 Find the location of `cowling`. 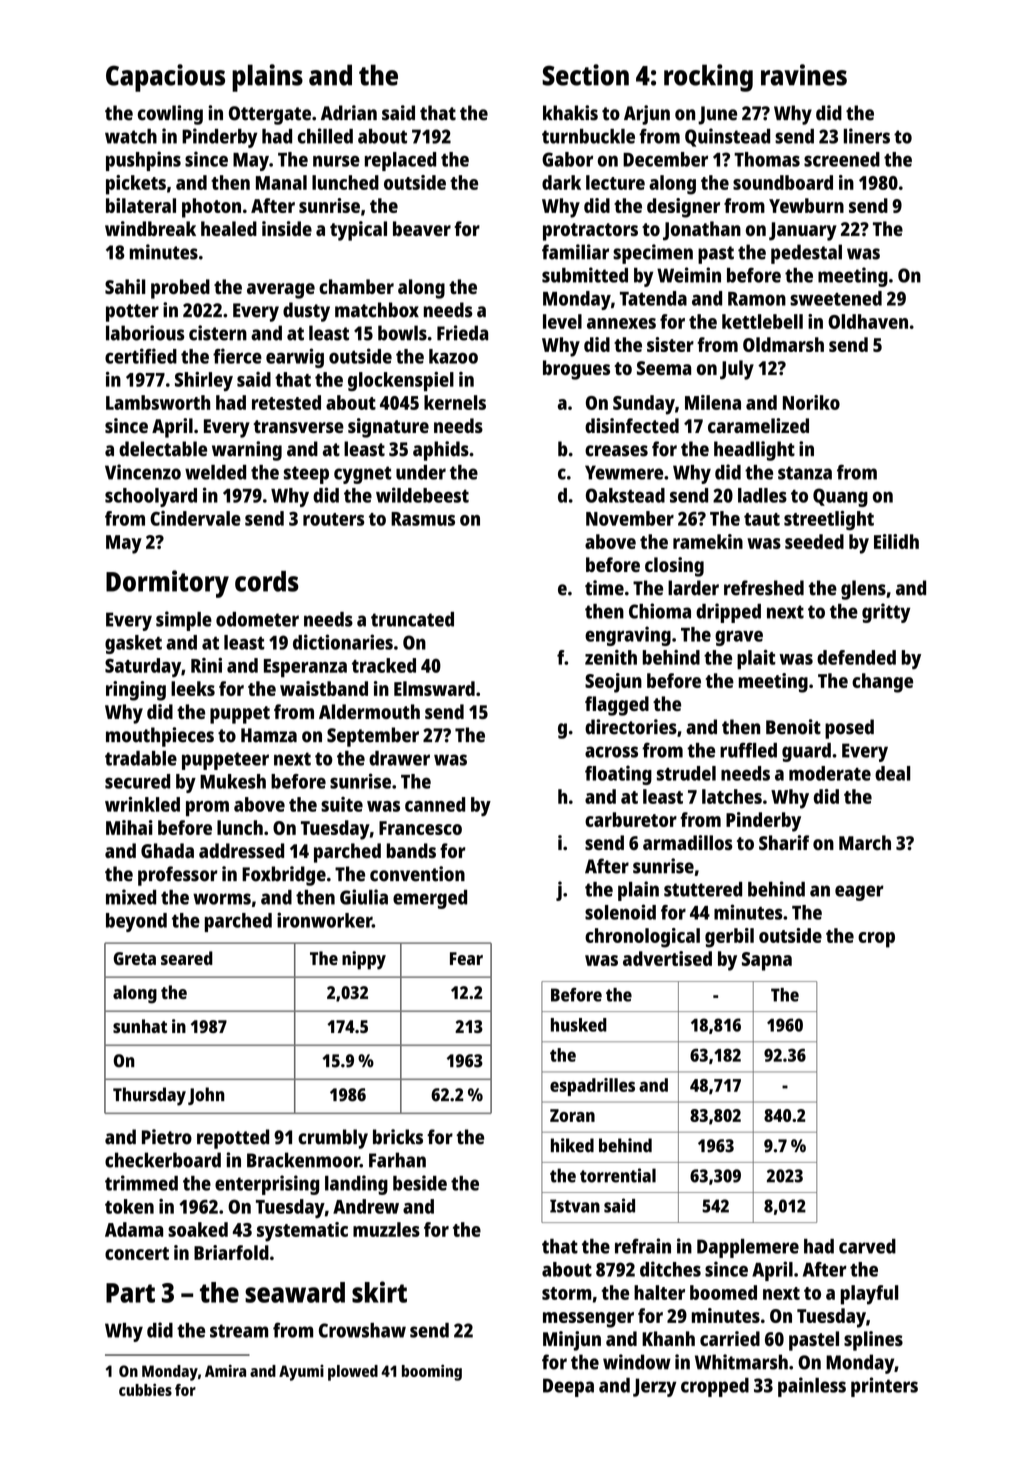

cowling is located at coordinates (170, 115).
